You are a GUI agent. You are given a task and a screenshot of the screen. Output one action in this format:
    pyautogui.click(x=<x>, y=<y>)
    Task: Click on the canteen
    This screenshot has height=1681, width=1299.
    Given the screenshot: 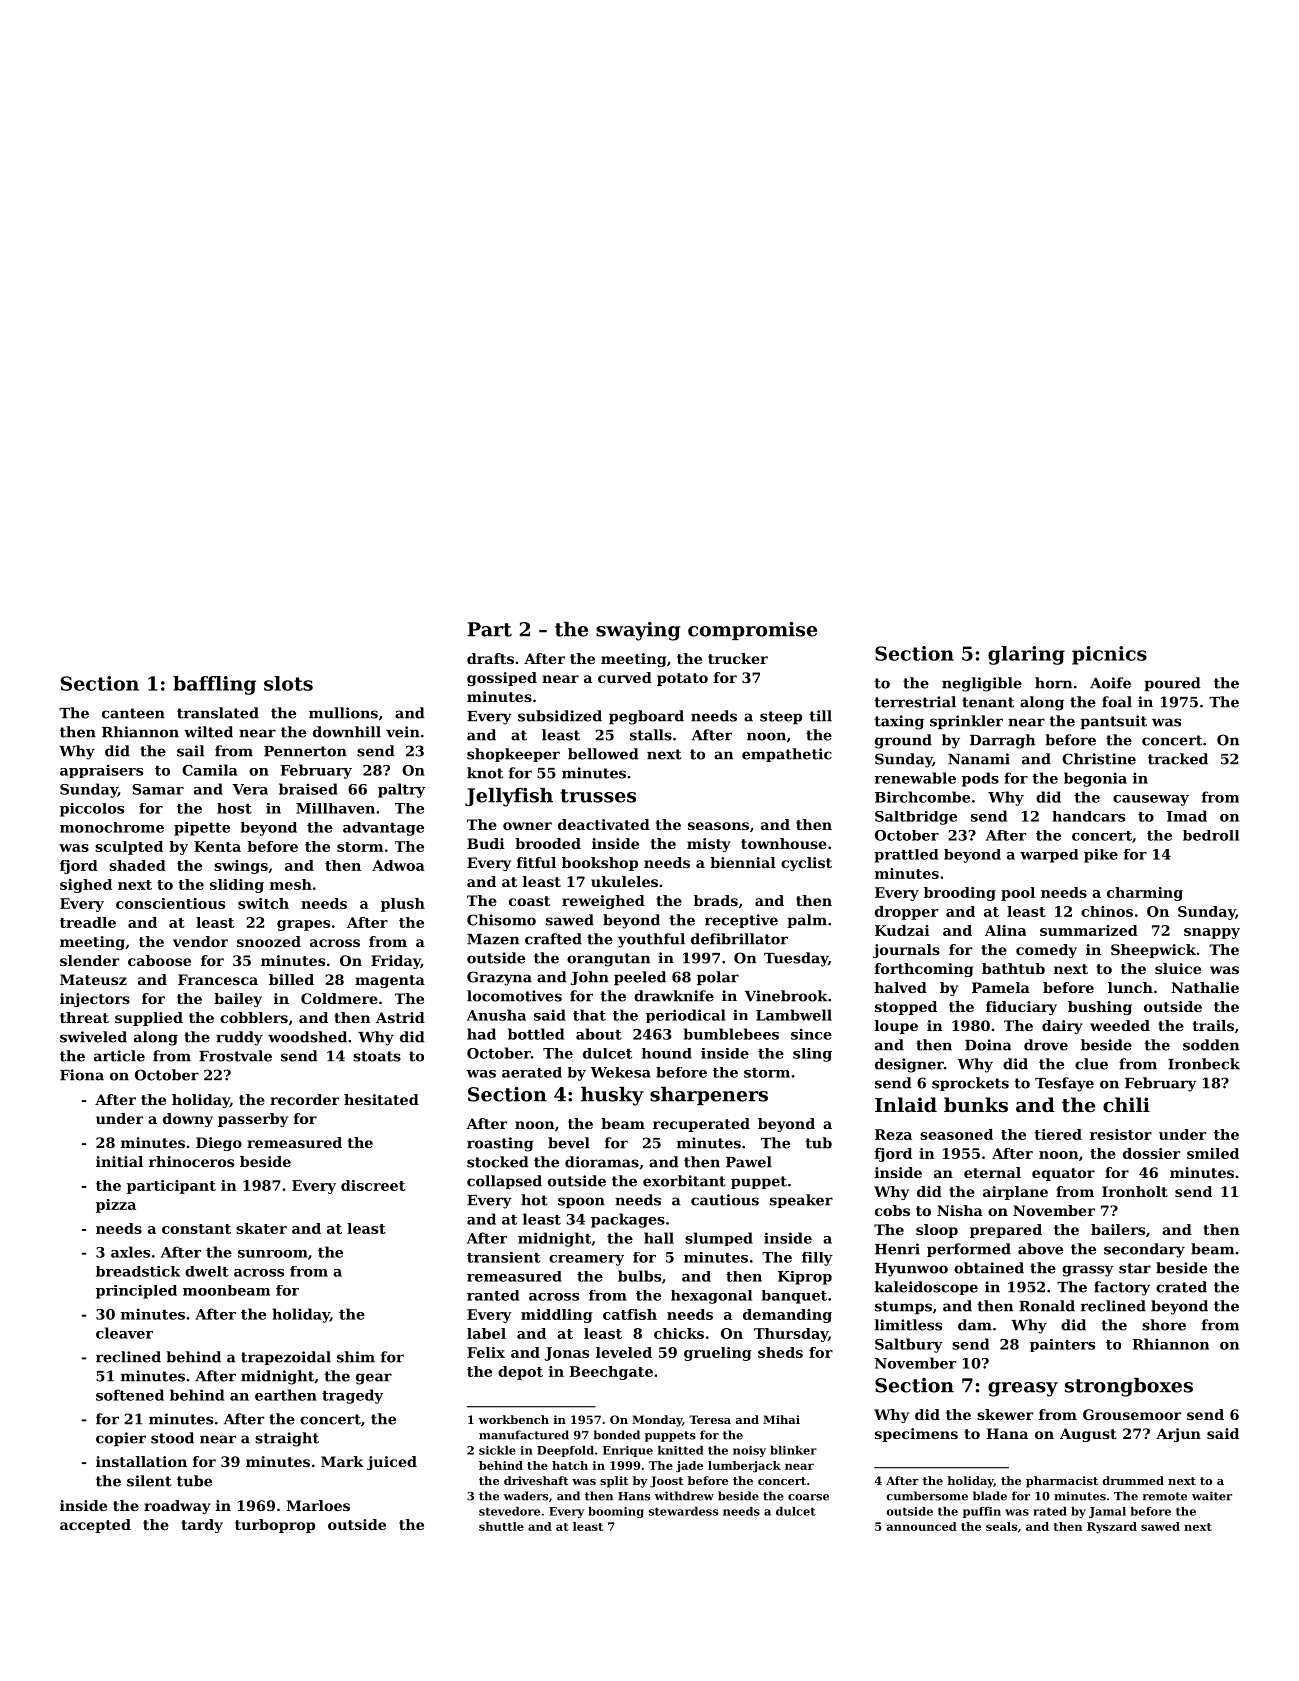 What is the action you would take?
    pyautogui.click(x=133, y=713)
